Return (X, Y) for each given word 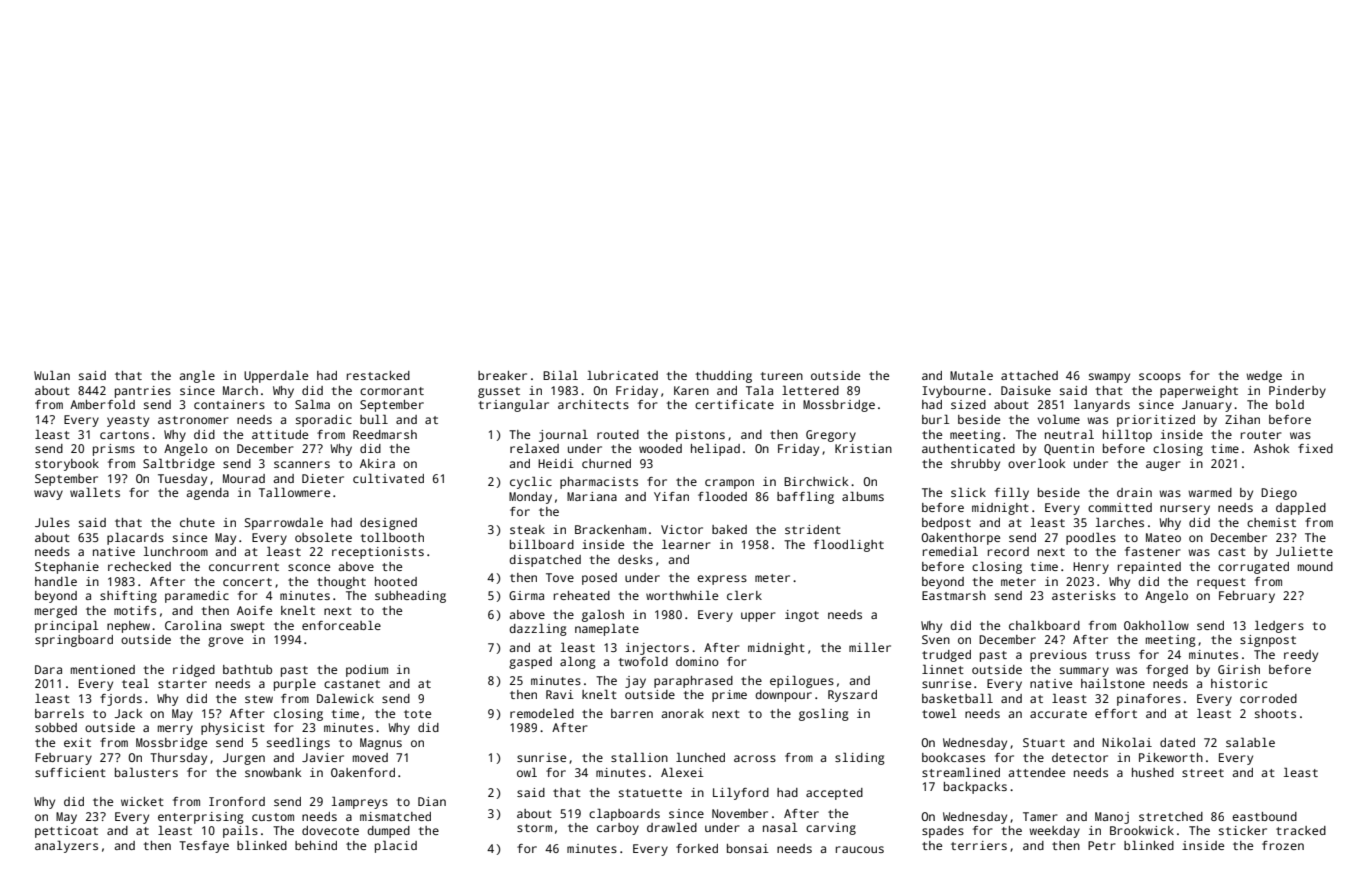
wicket (142, 801)
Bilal (560, 375)
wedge (1264, 377)
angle (197, 376)
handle (56, 581)
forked (697, 848)
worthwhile (682, 595)
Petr (1102, 845)
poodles (1091, 538)
